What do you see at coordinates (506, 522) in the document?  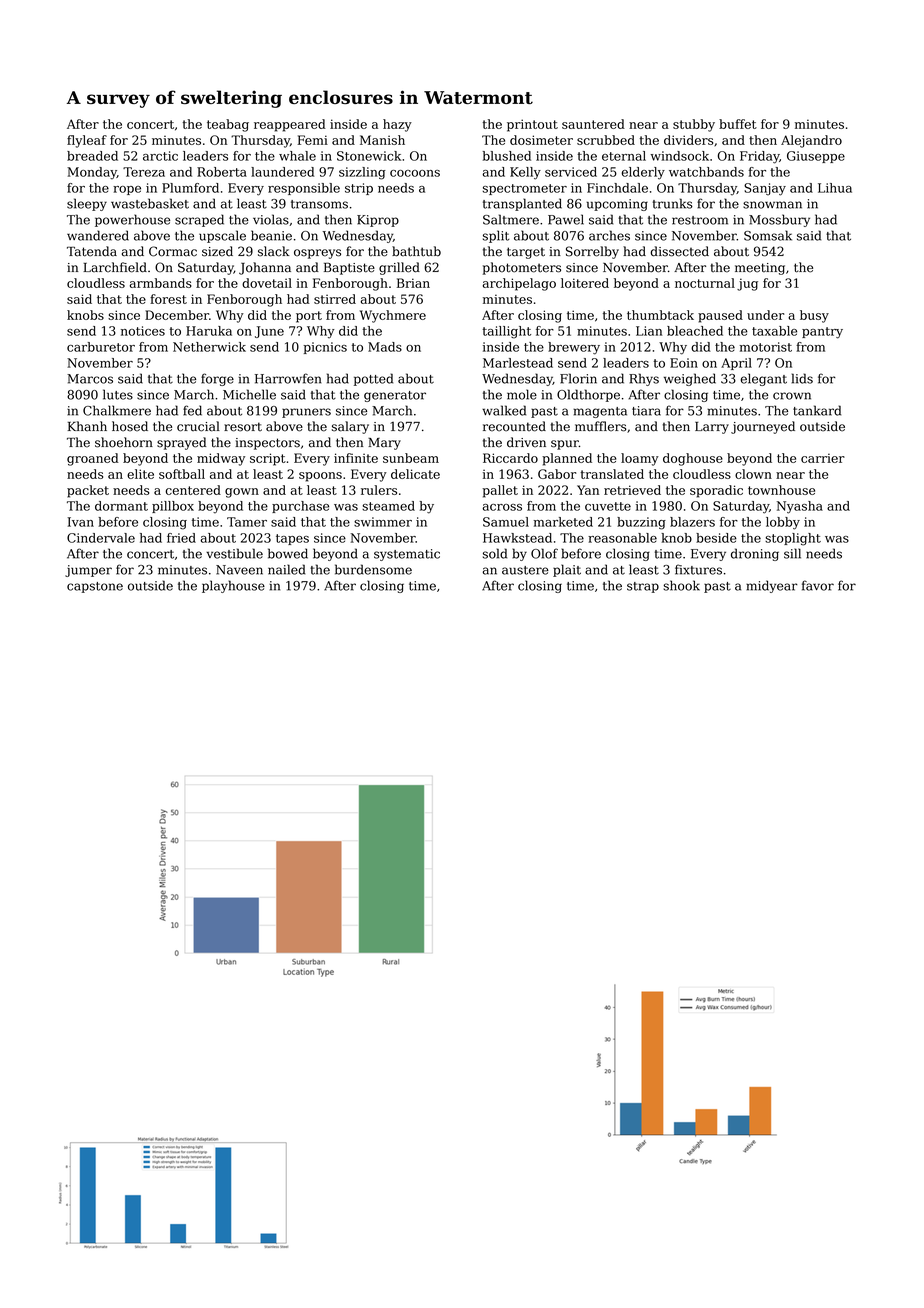 I see `Samuel` at bounding box center [506, 522].
